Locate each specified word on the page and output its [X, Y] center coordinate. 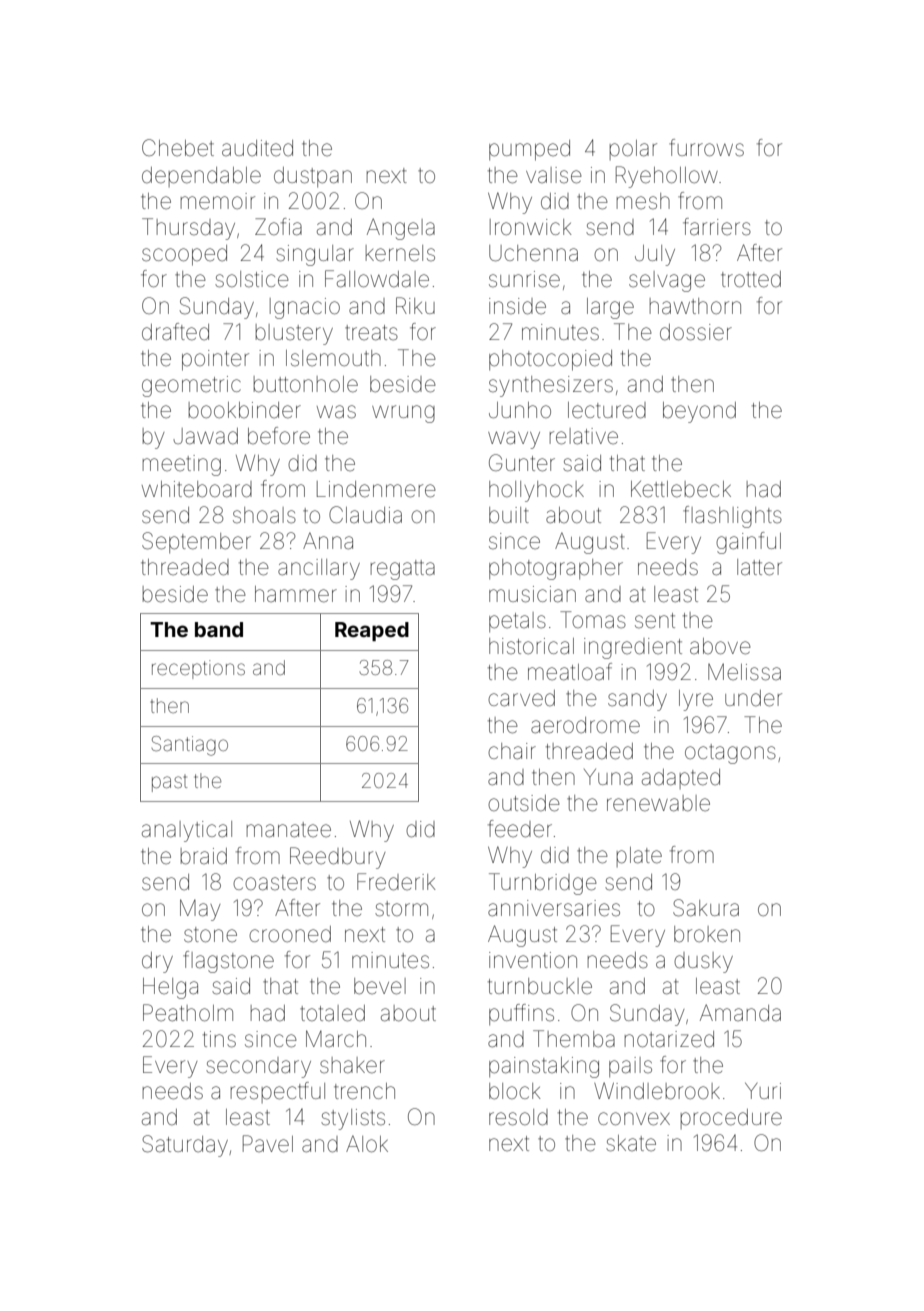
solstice [252, 279]
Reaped [372, 631]
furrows [706, 148]
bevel [380, 986]
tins [219, 1039]
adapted [681, 779]
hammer [296, 594]
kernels [400, 253]
